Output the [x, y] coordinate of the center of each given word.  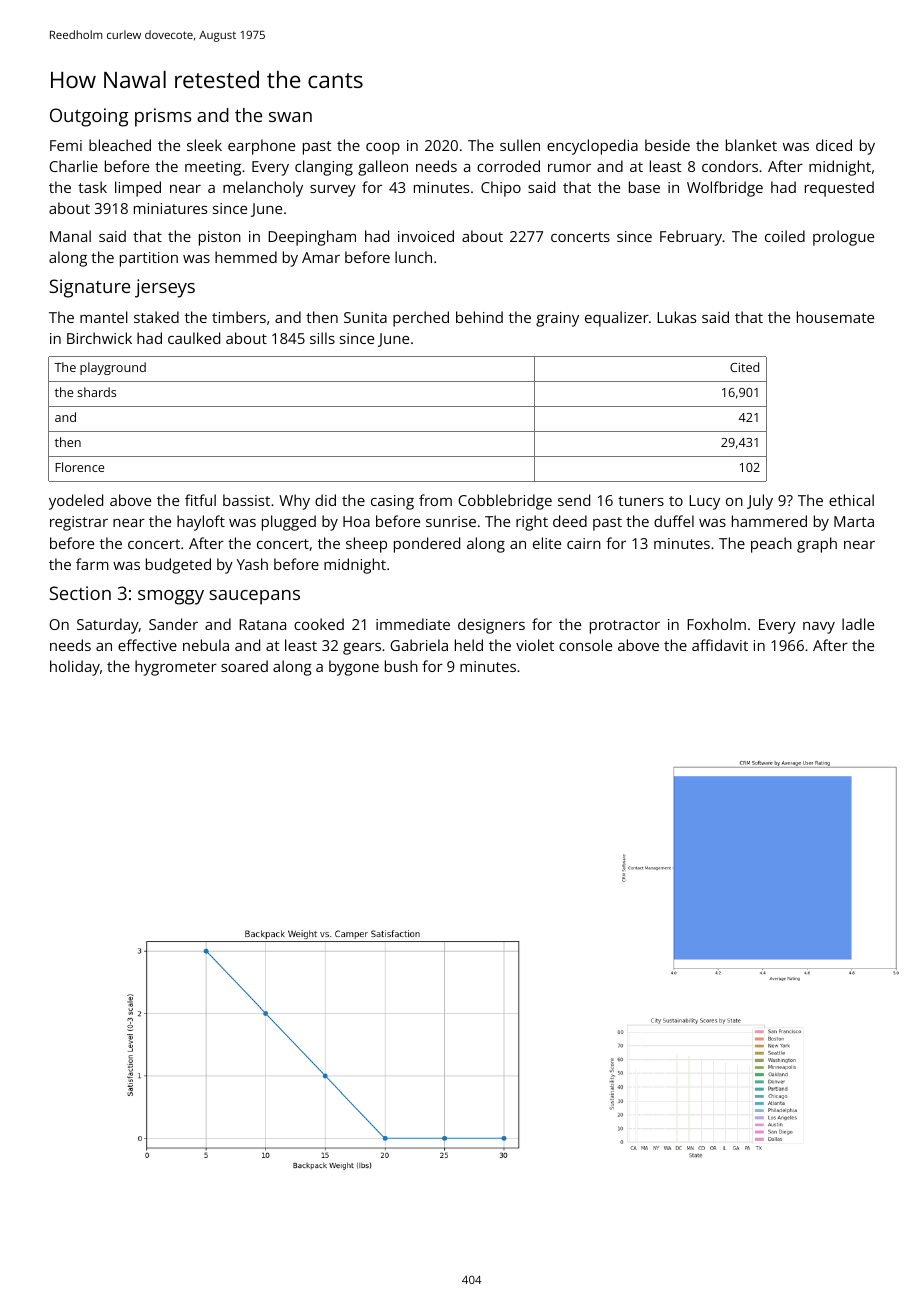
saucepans [254, 597]
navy [819, 628]
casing [392, 502]
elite [547, 543]
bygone [354, 668]
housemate [835, 317]
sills [322, 338]
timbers [239, 317]
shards [96, 392]
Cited [744, 367]
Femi [66, 145]
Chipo [501, 189]
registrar [79, 523]
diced [834, 145]
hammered [769, 521]
